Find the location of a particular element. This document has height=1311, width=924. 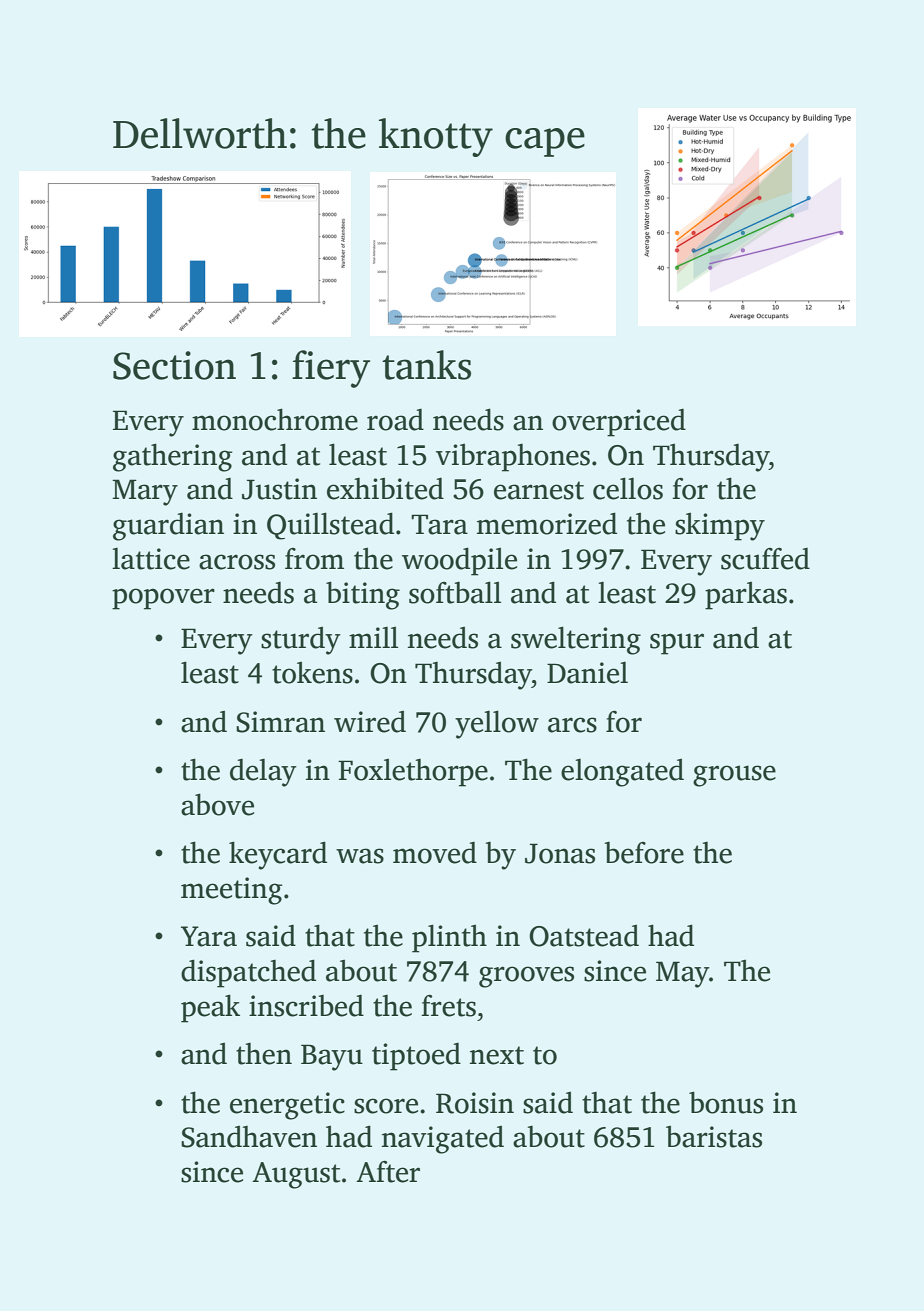

peak is located at coordinates (210, 1008).
